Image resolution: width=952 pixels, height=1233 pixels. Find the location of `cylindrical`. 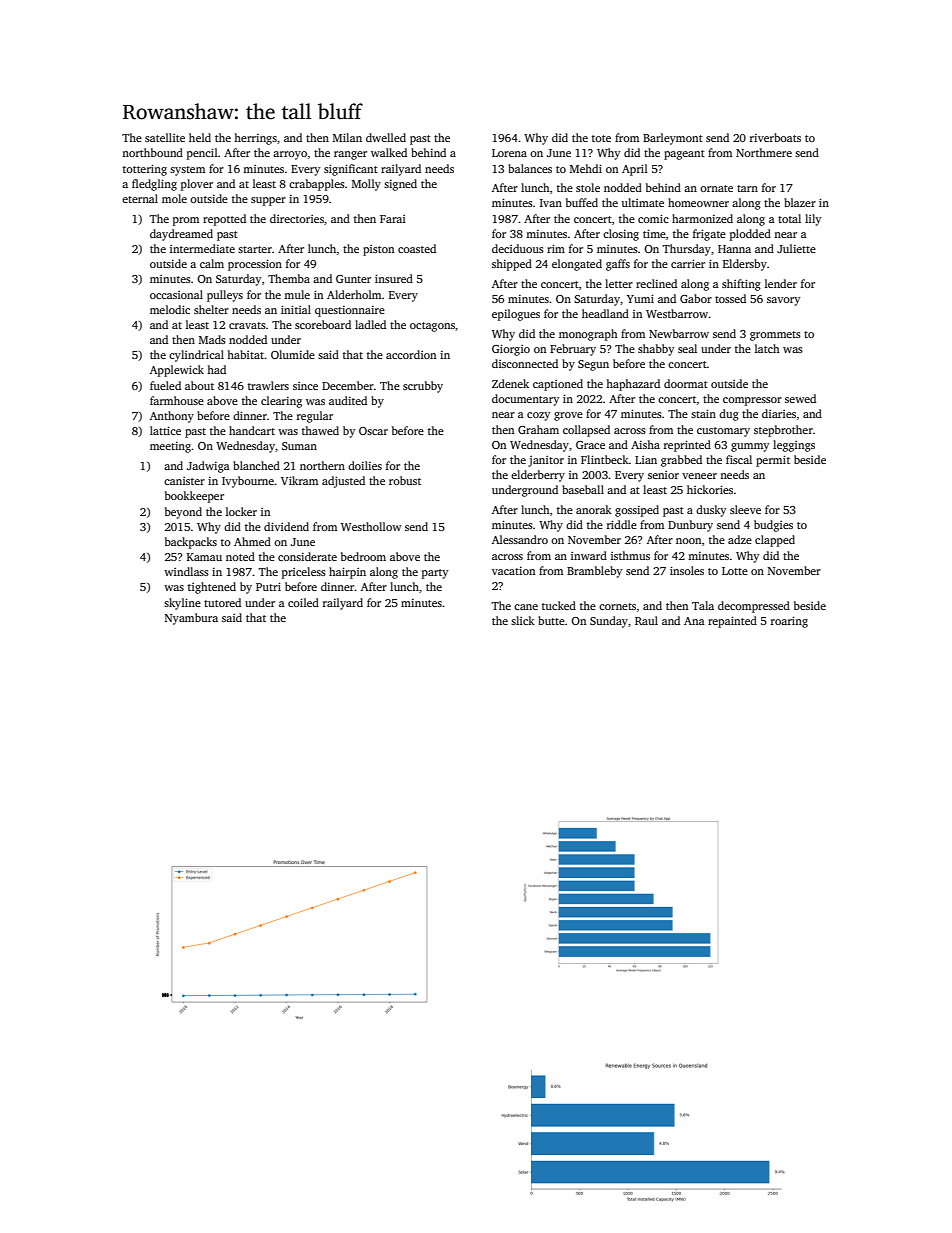

cylindrical is located at coordinates (196, 356).
